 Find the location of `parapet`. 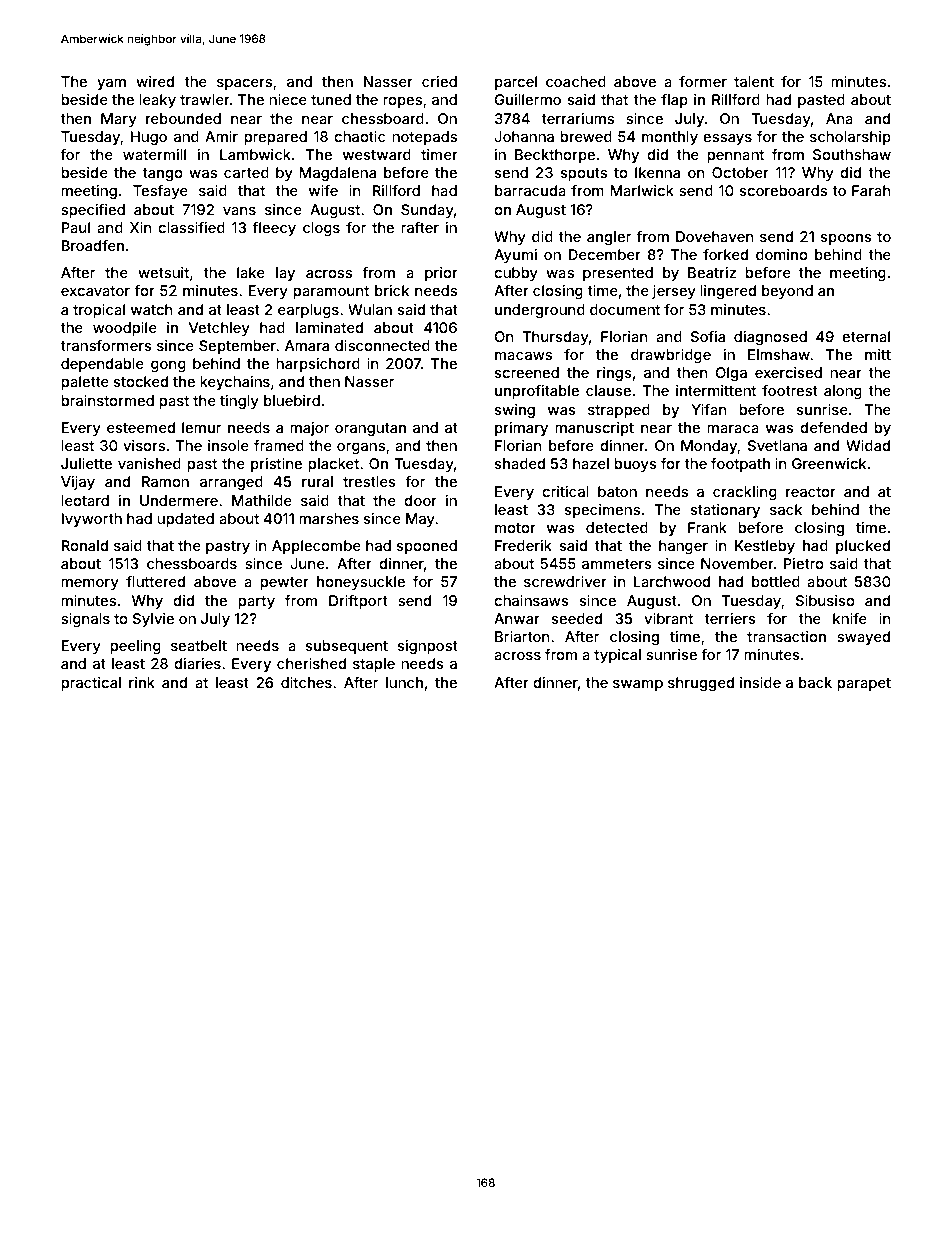

parapet is located at coordinates (864, 684).
